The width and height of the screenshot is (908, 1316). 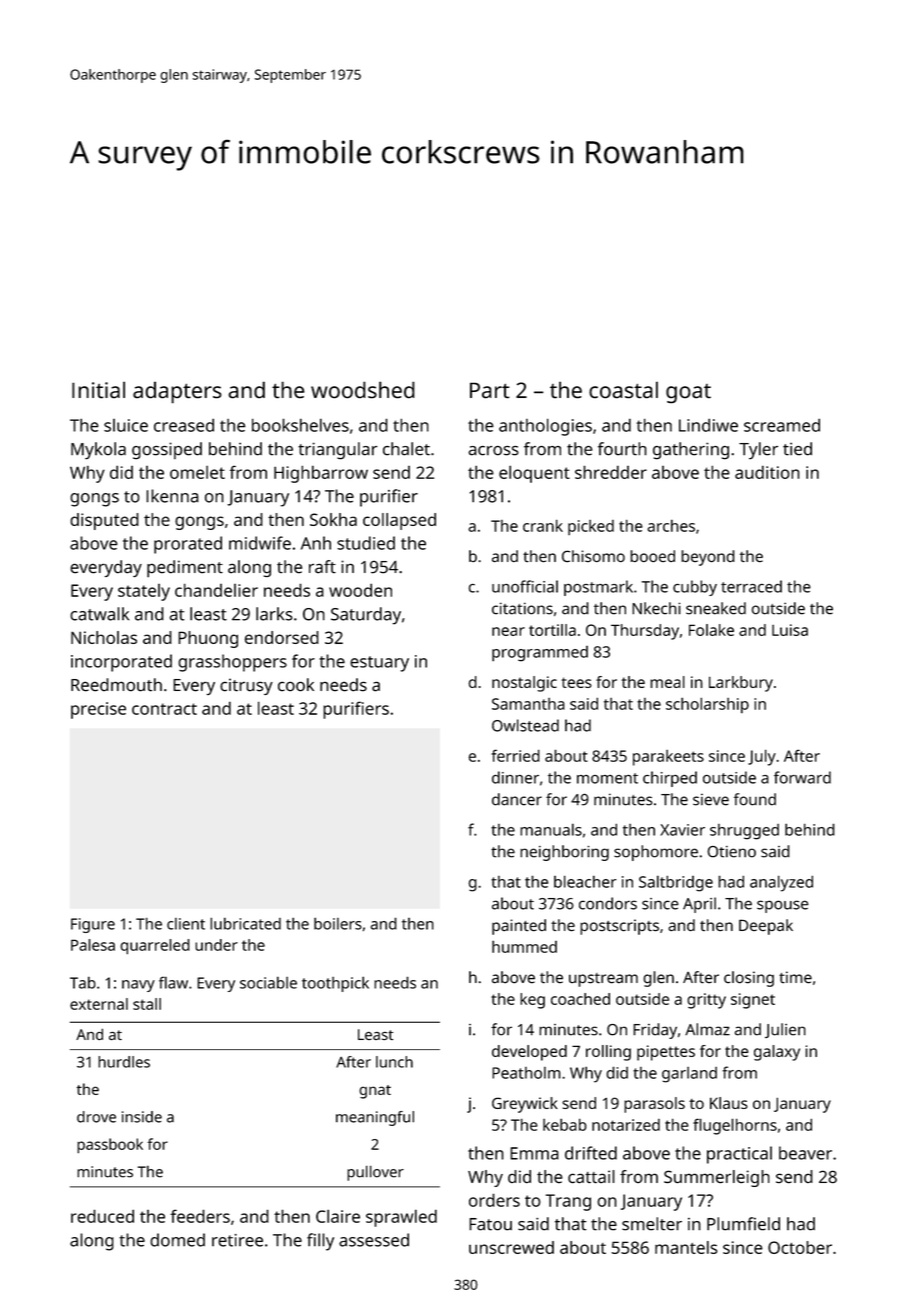 What do you see at coordinates (98, 389) in the screenshot?
I see `Initial` at bounding box center [98, 389].
